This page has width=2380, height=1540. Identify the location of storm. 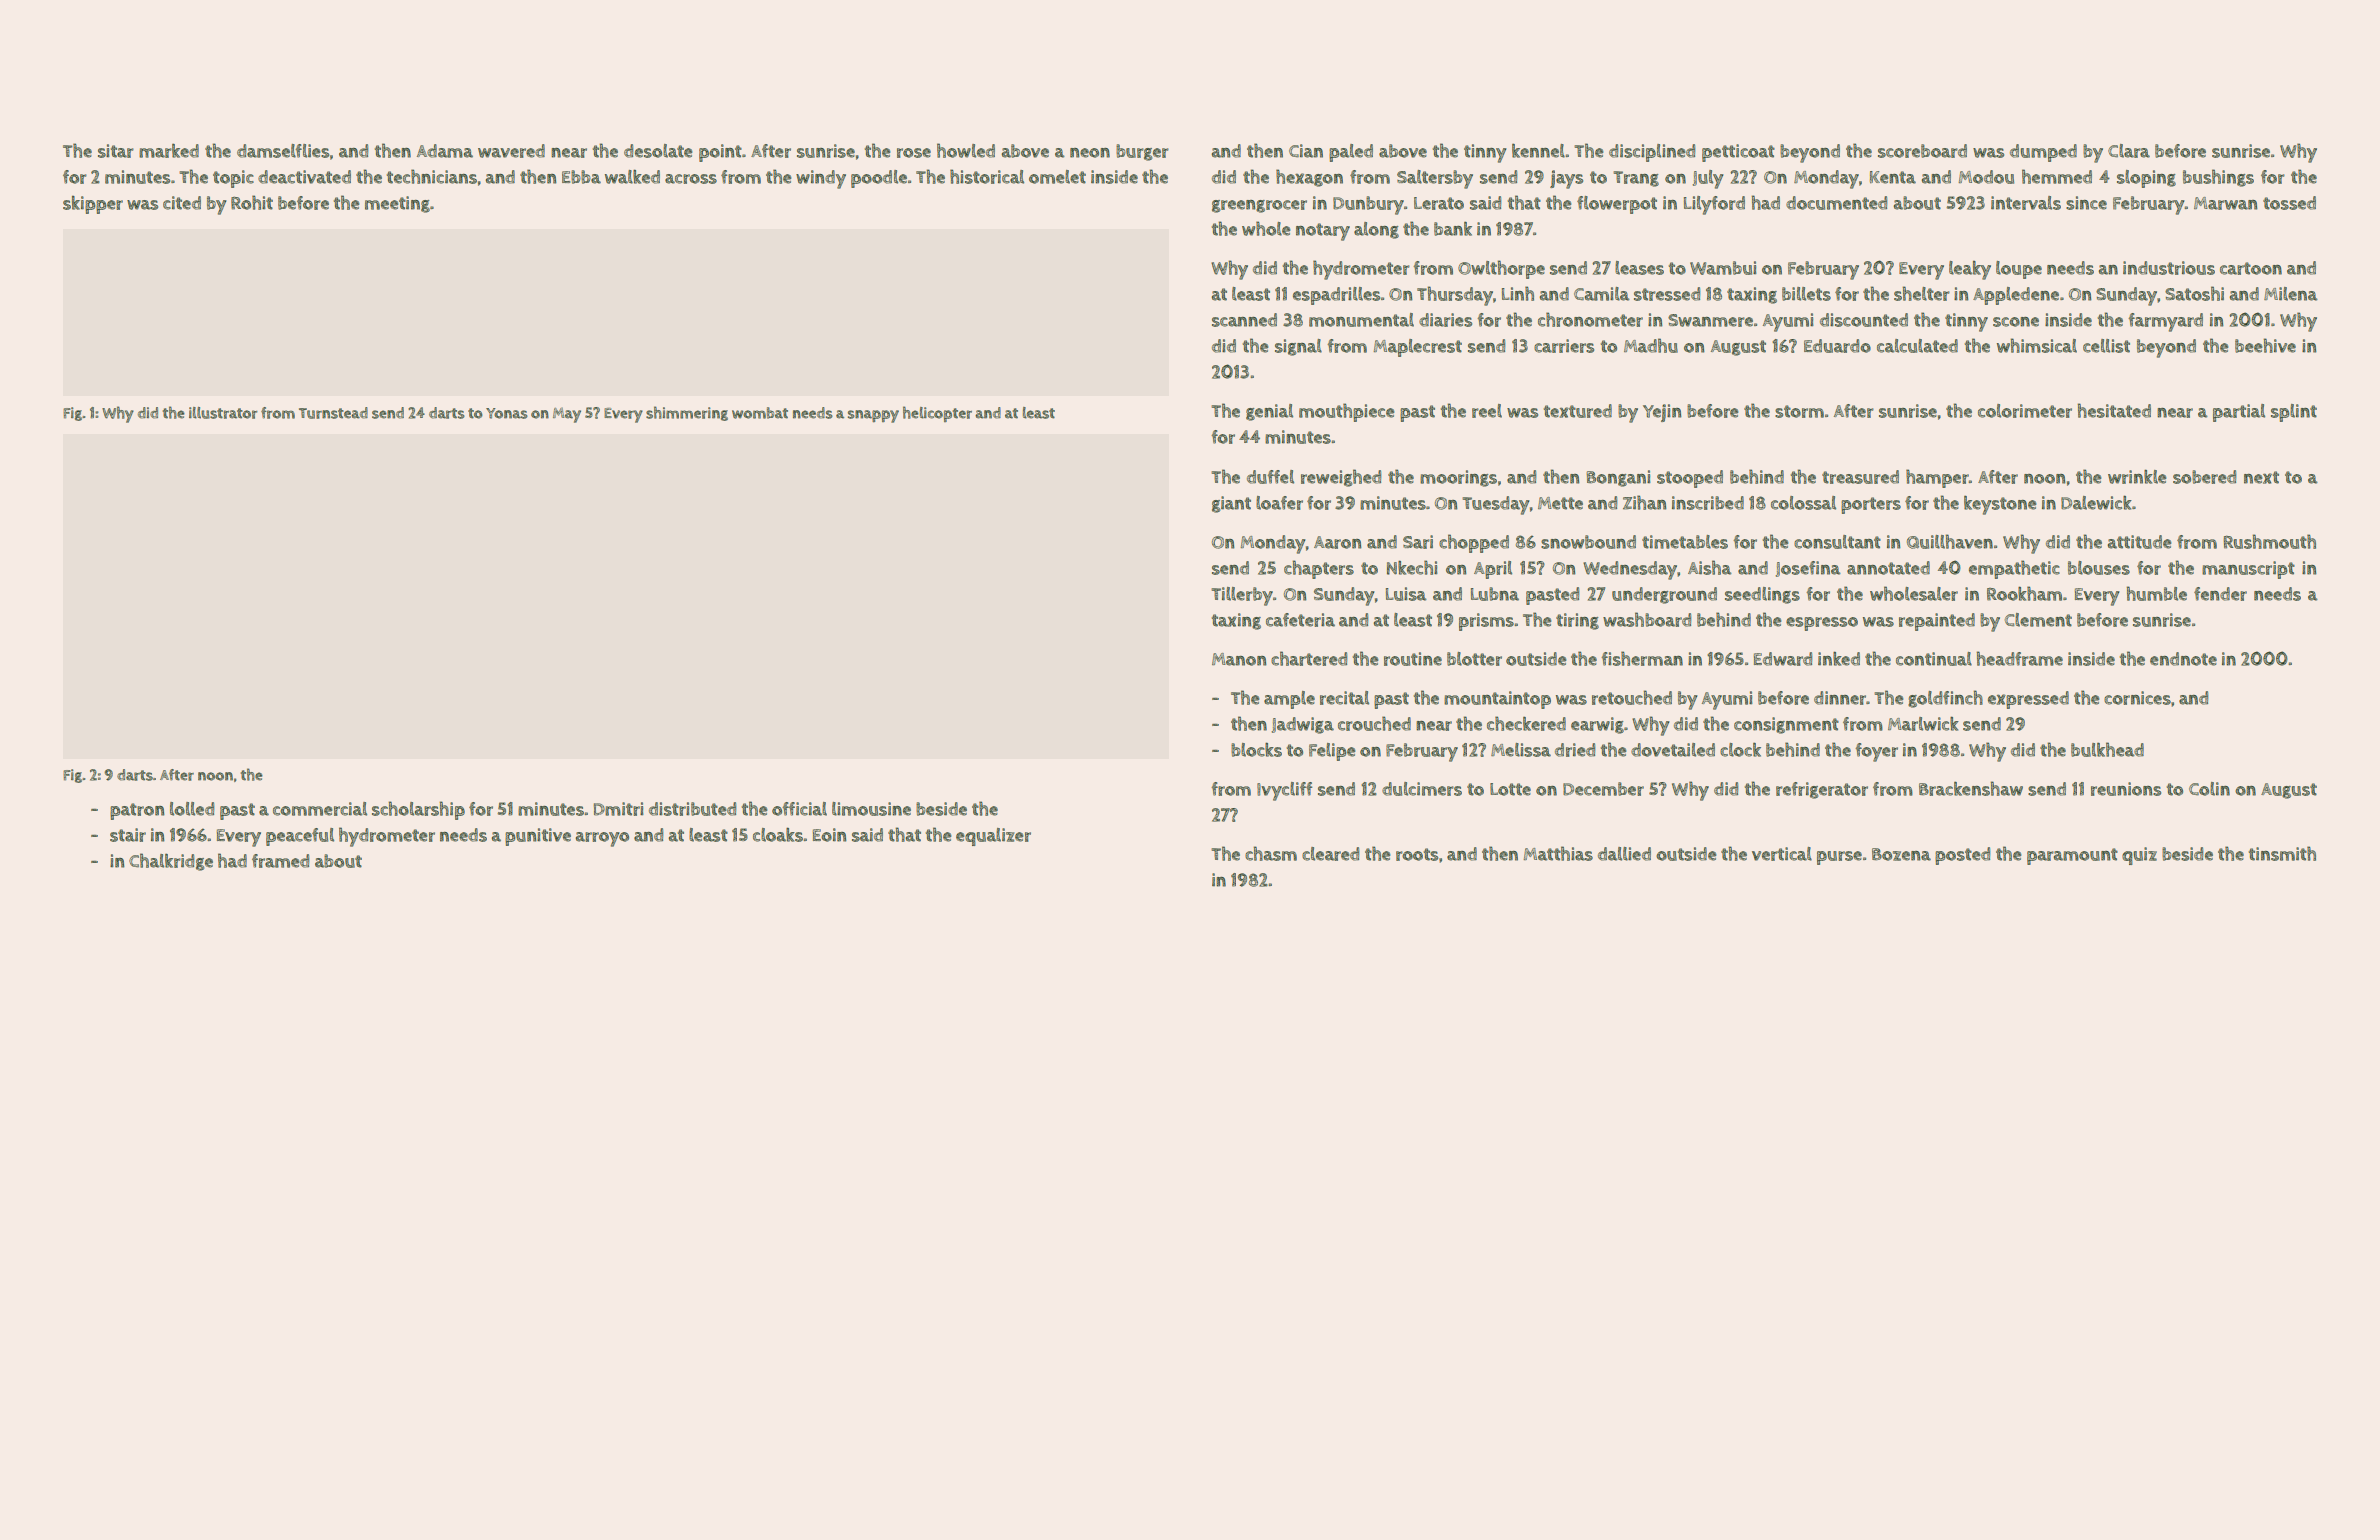
(1799, 411).
